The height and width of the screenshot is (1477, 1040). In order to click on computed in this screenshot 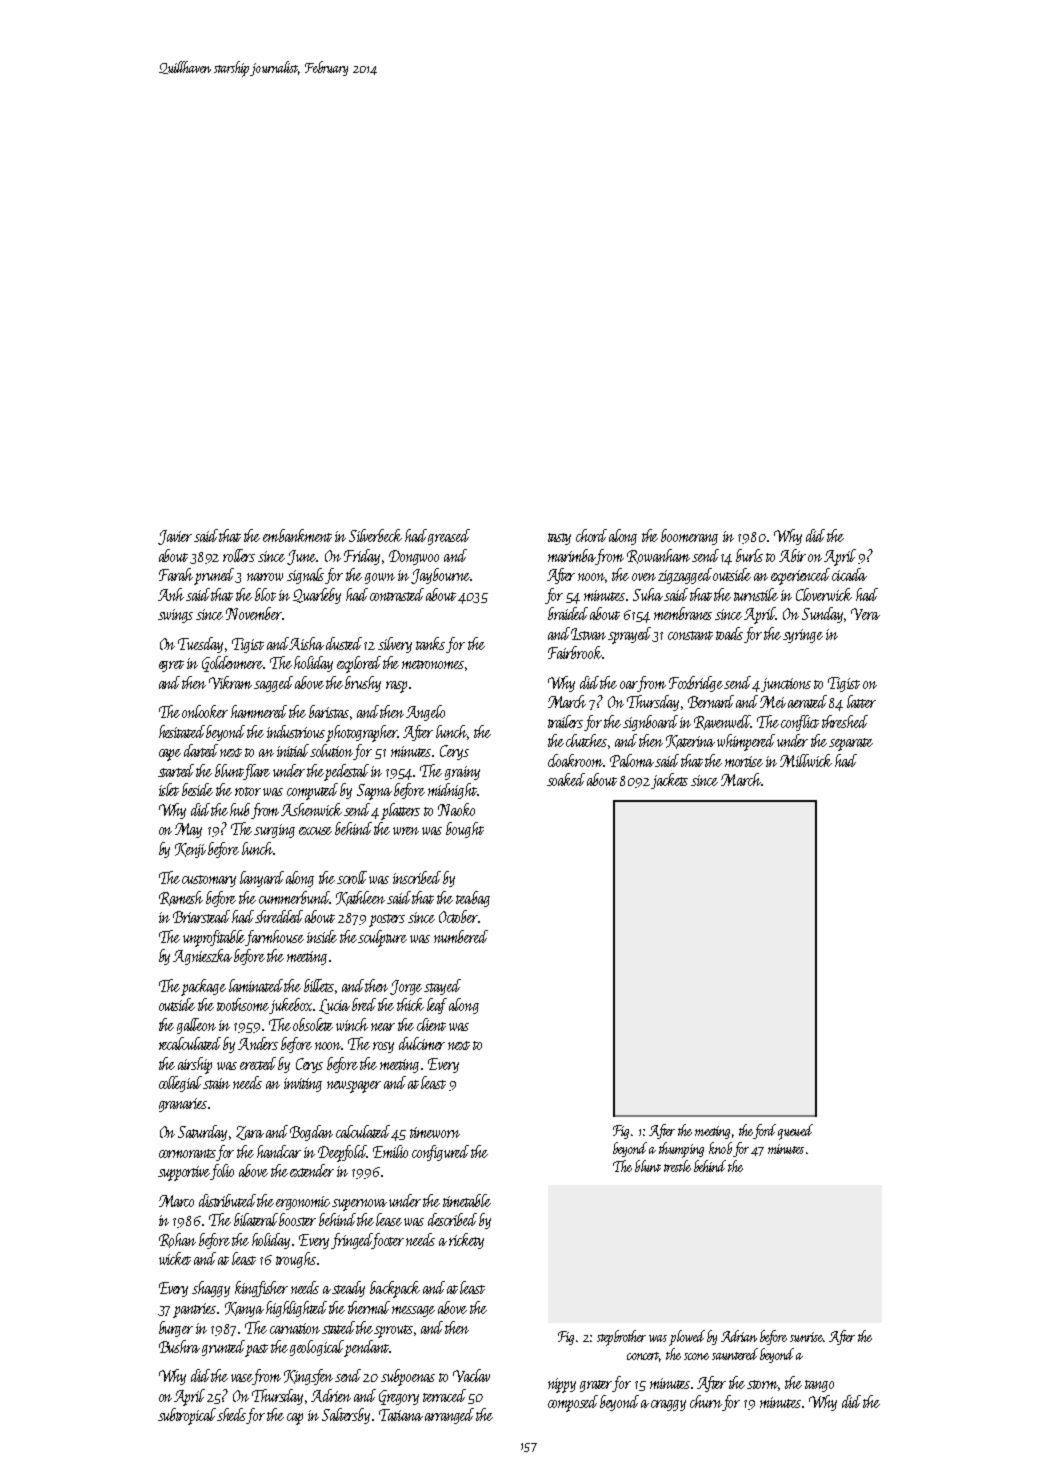, I will do `click(312, 791)`.
